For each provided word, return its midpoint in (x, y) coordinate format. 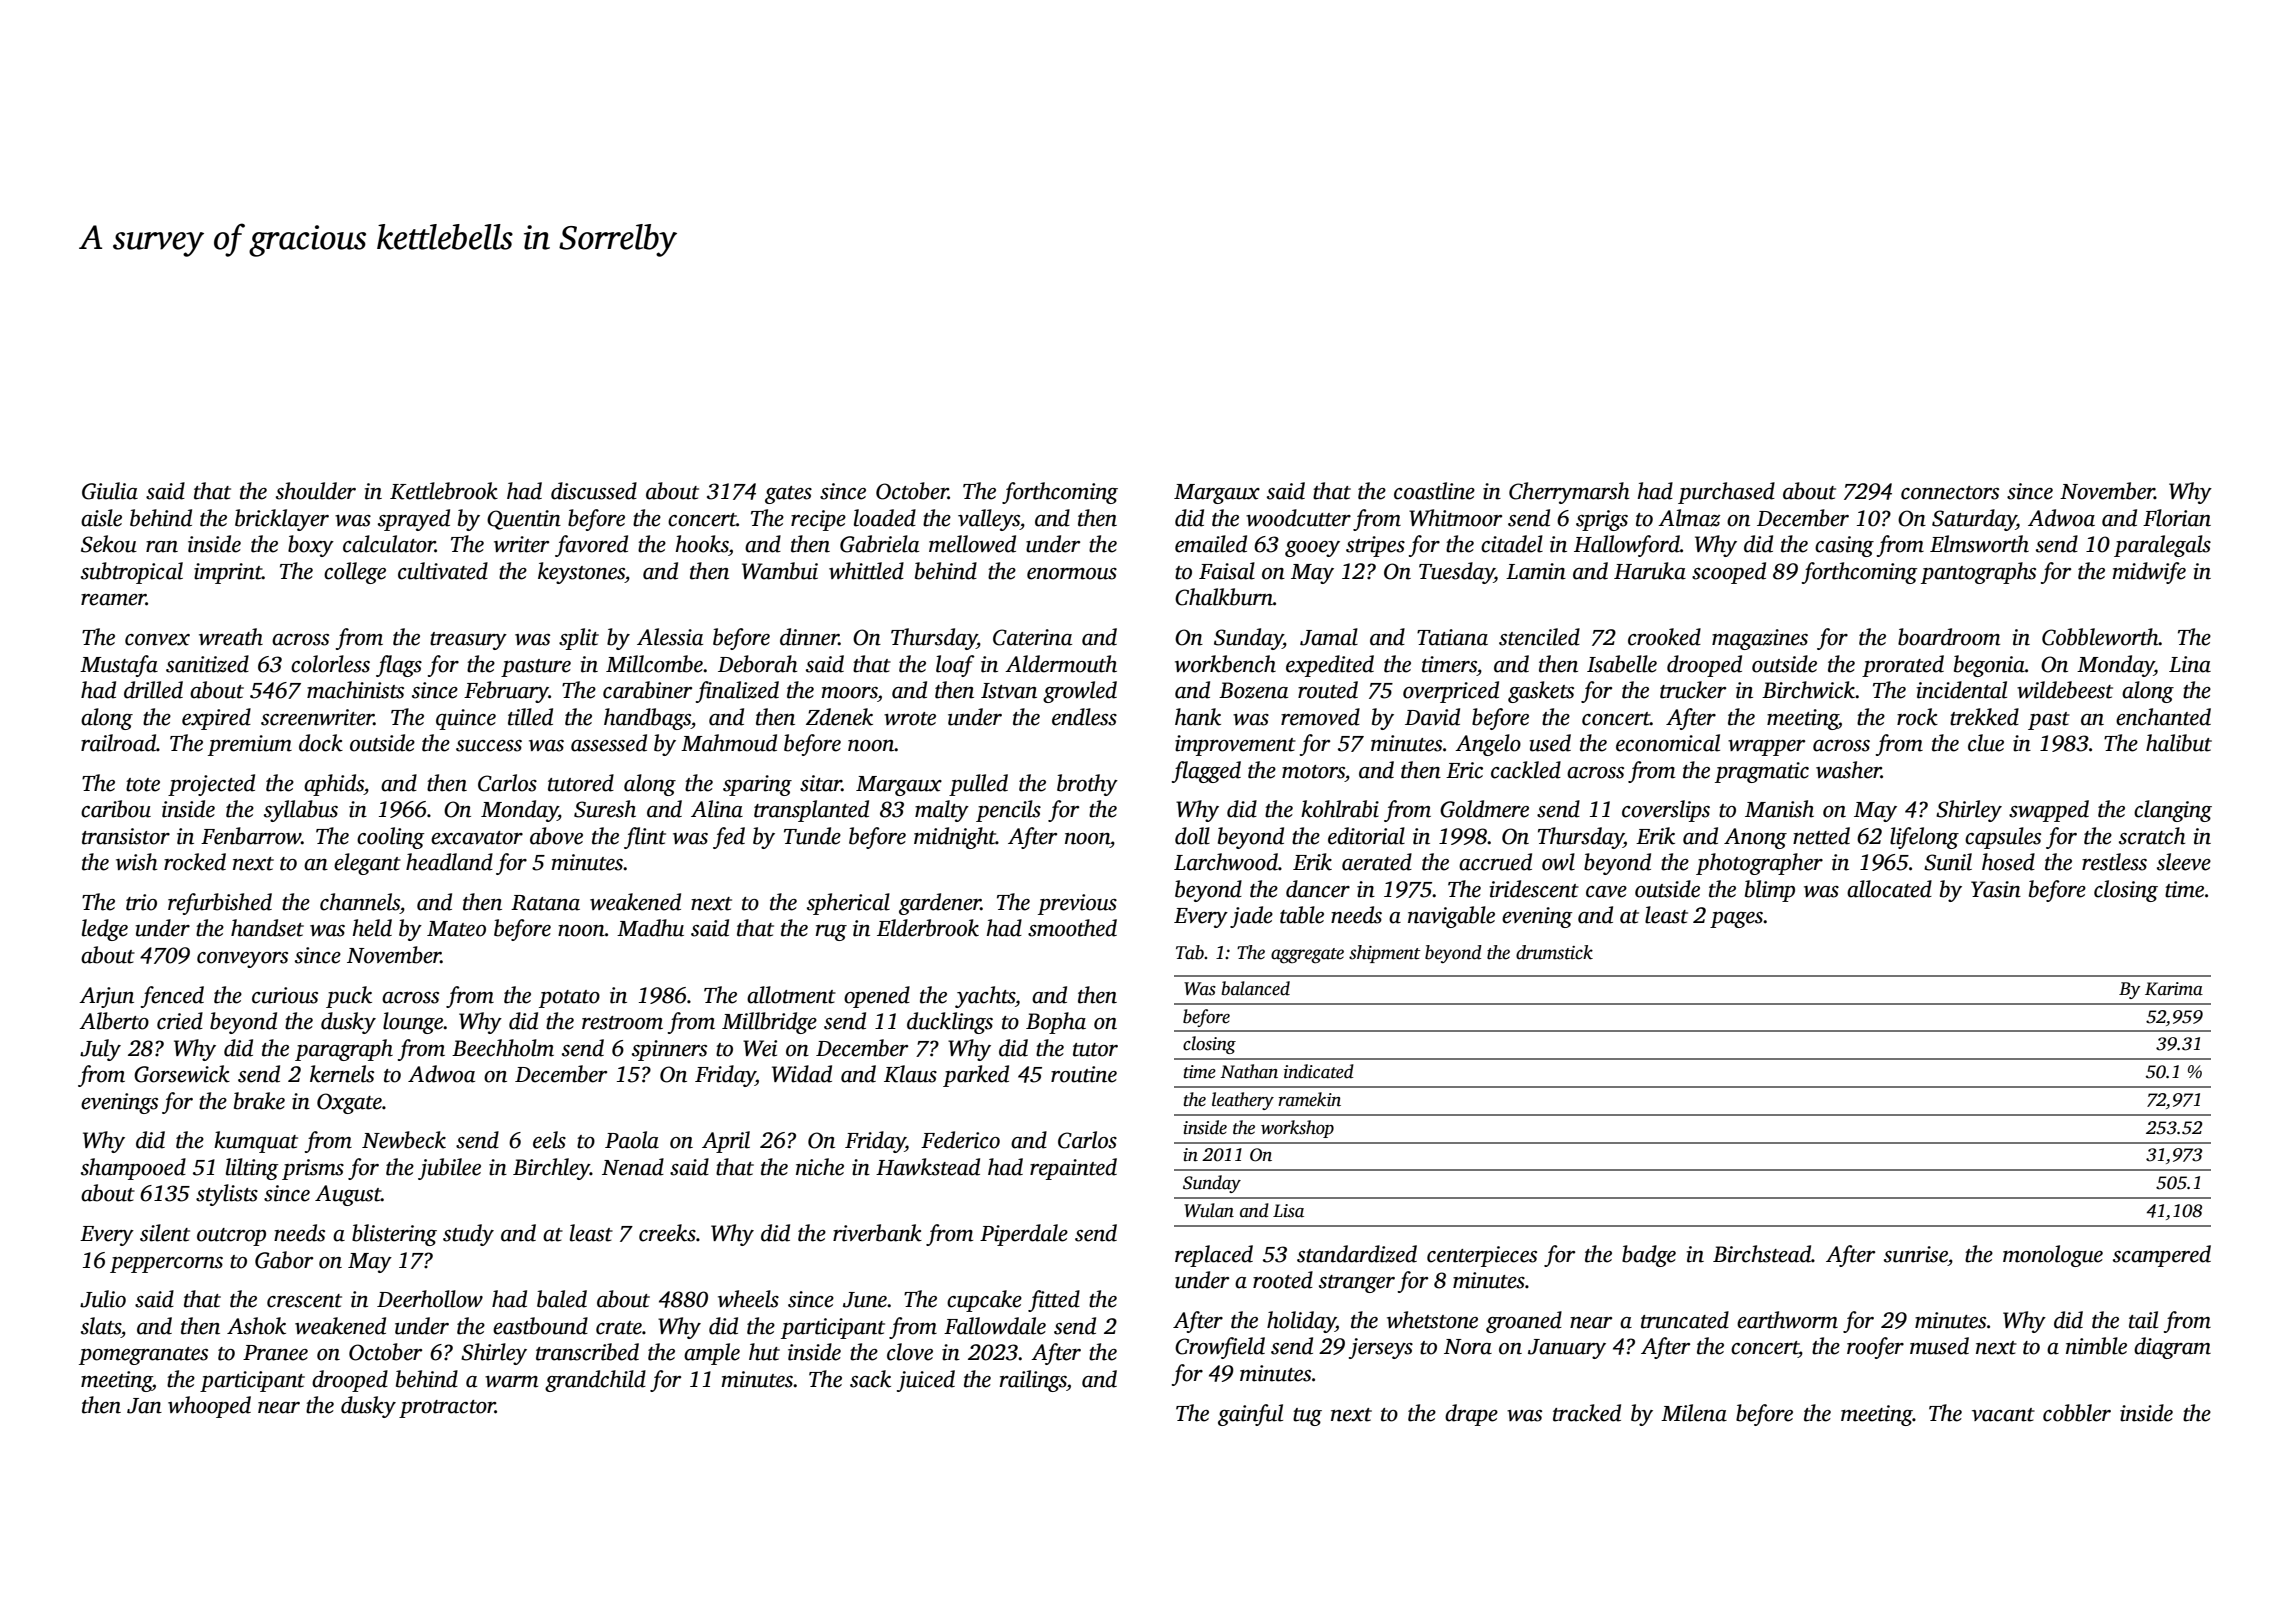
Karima (2174, 989)
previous (1077, 904)
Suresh (605, 809)
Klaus (910, 1074)
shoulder (316, 491)
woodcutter (1298, 518)
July (100, 1050)
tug (1307, 1417)
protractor (447, 1409)
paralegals (2162, 546)
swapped (2049, 811)
